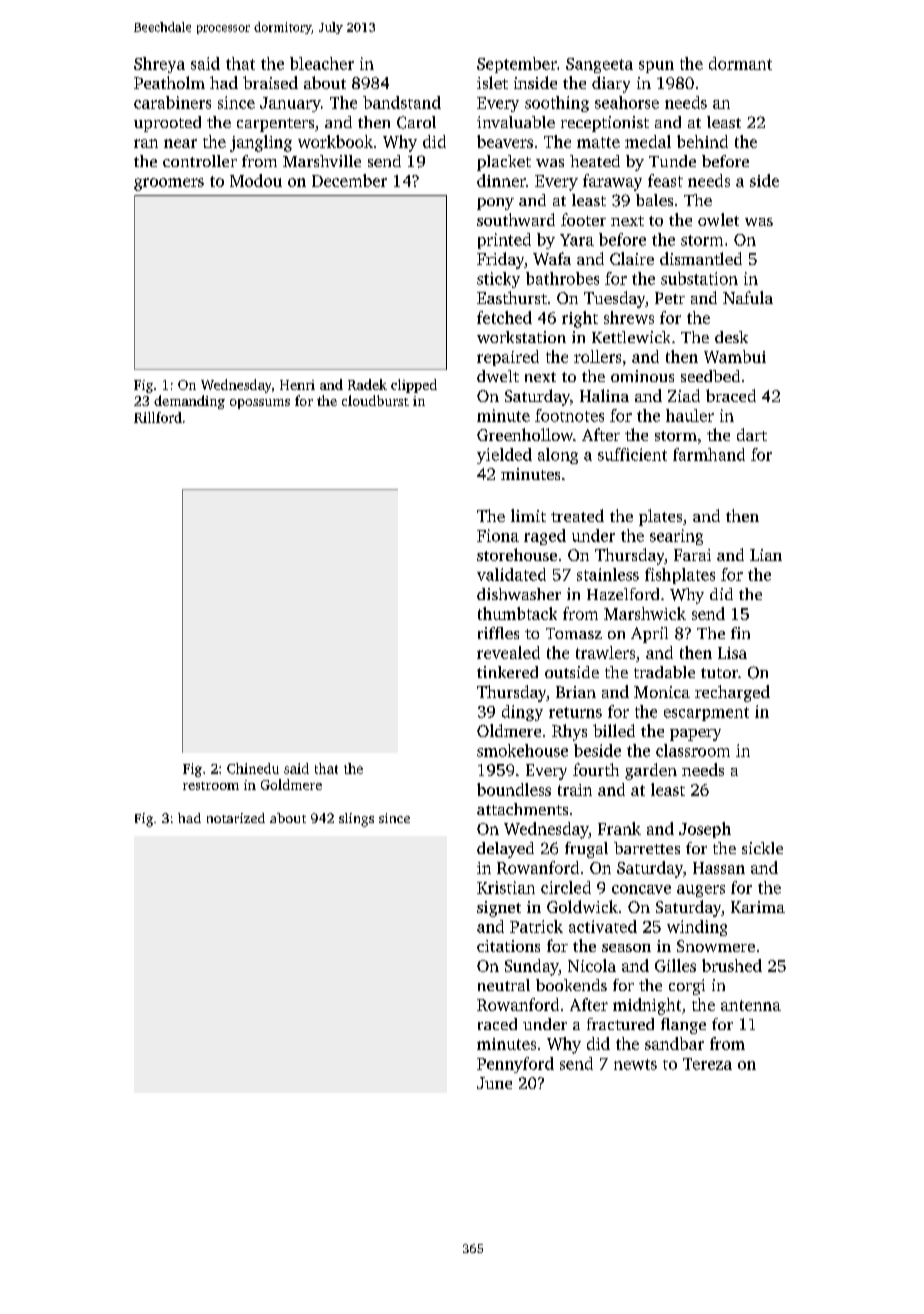 This screenshot has width=924, height=1314. What do you see at coordinates (494, 1083) in the screenshot?
I see `June` at bounding box center [494, 1083].
